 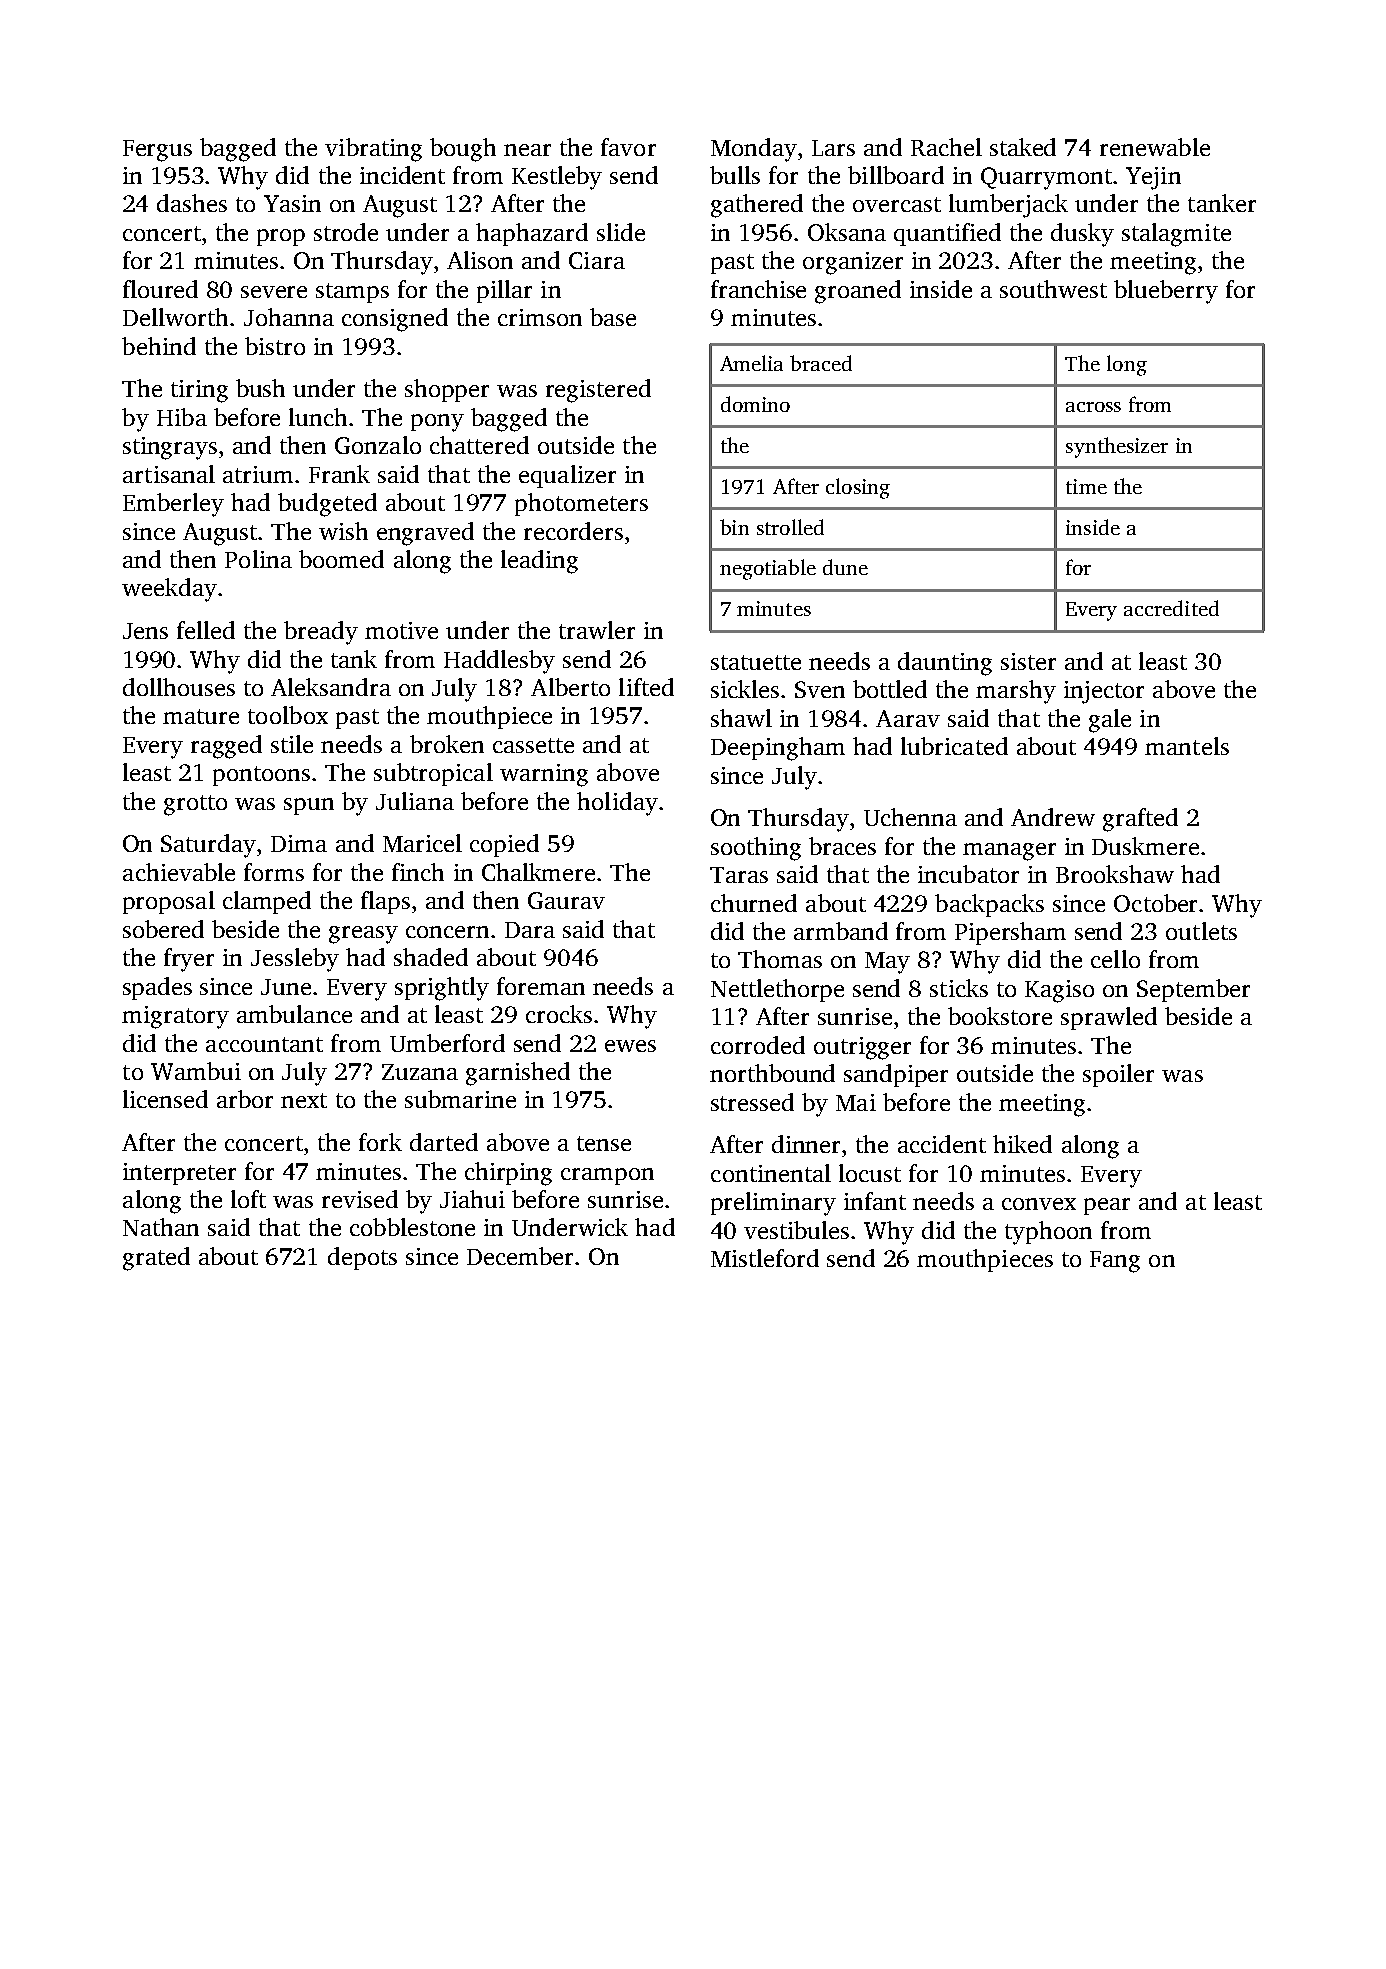 I want to click on grated, so click(x=156, y=1259).
